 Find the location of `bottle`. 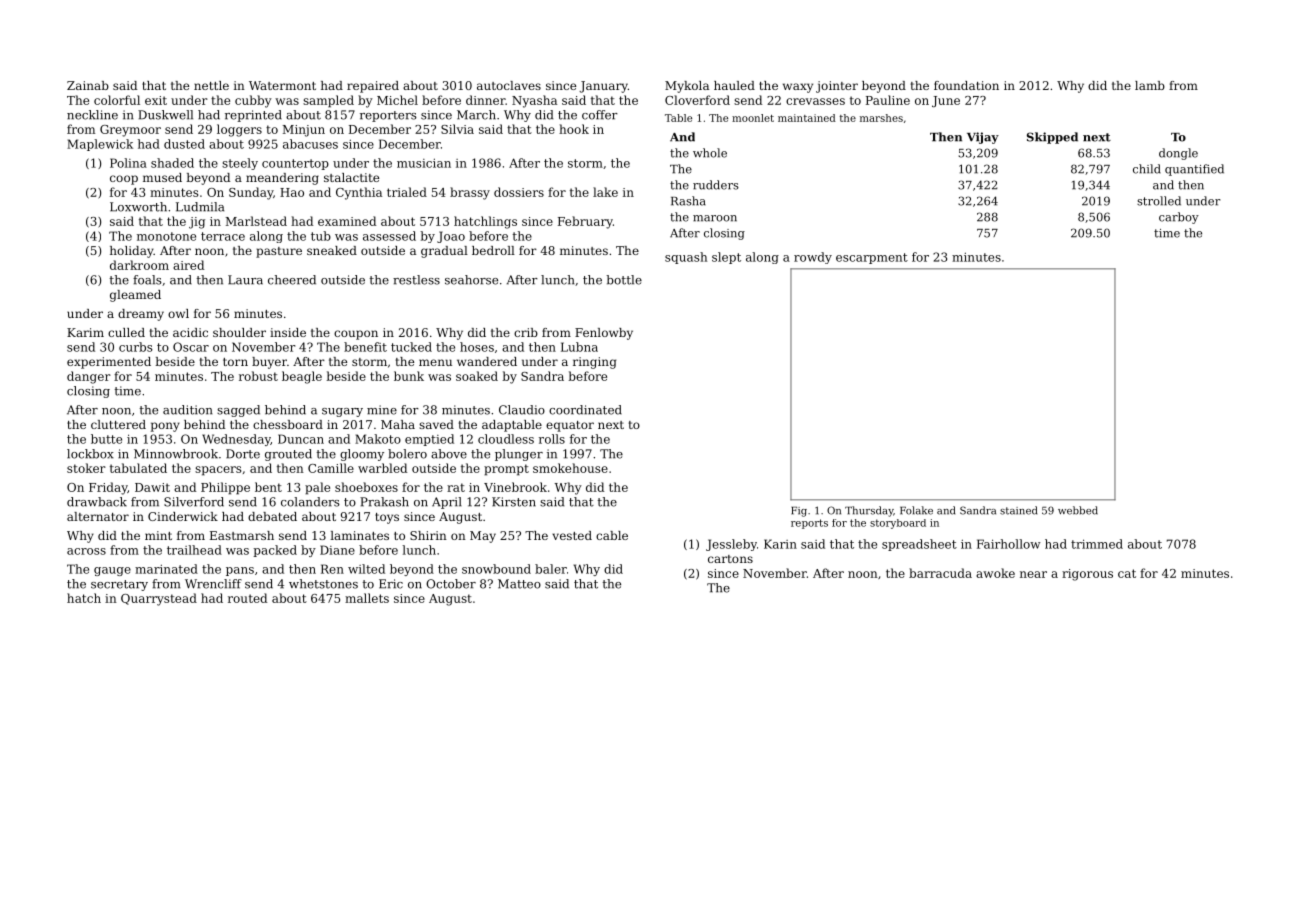

bottle is located at coordinates (624, 280).
